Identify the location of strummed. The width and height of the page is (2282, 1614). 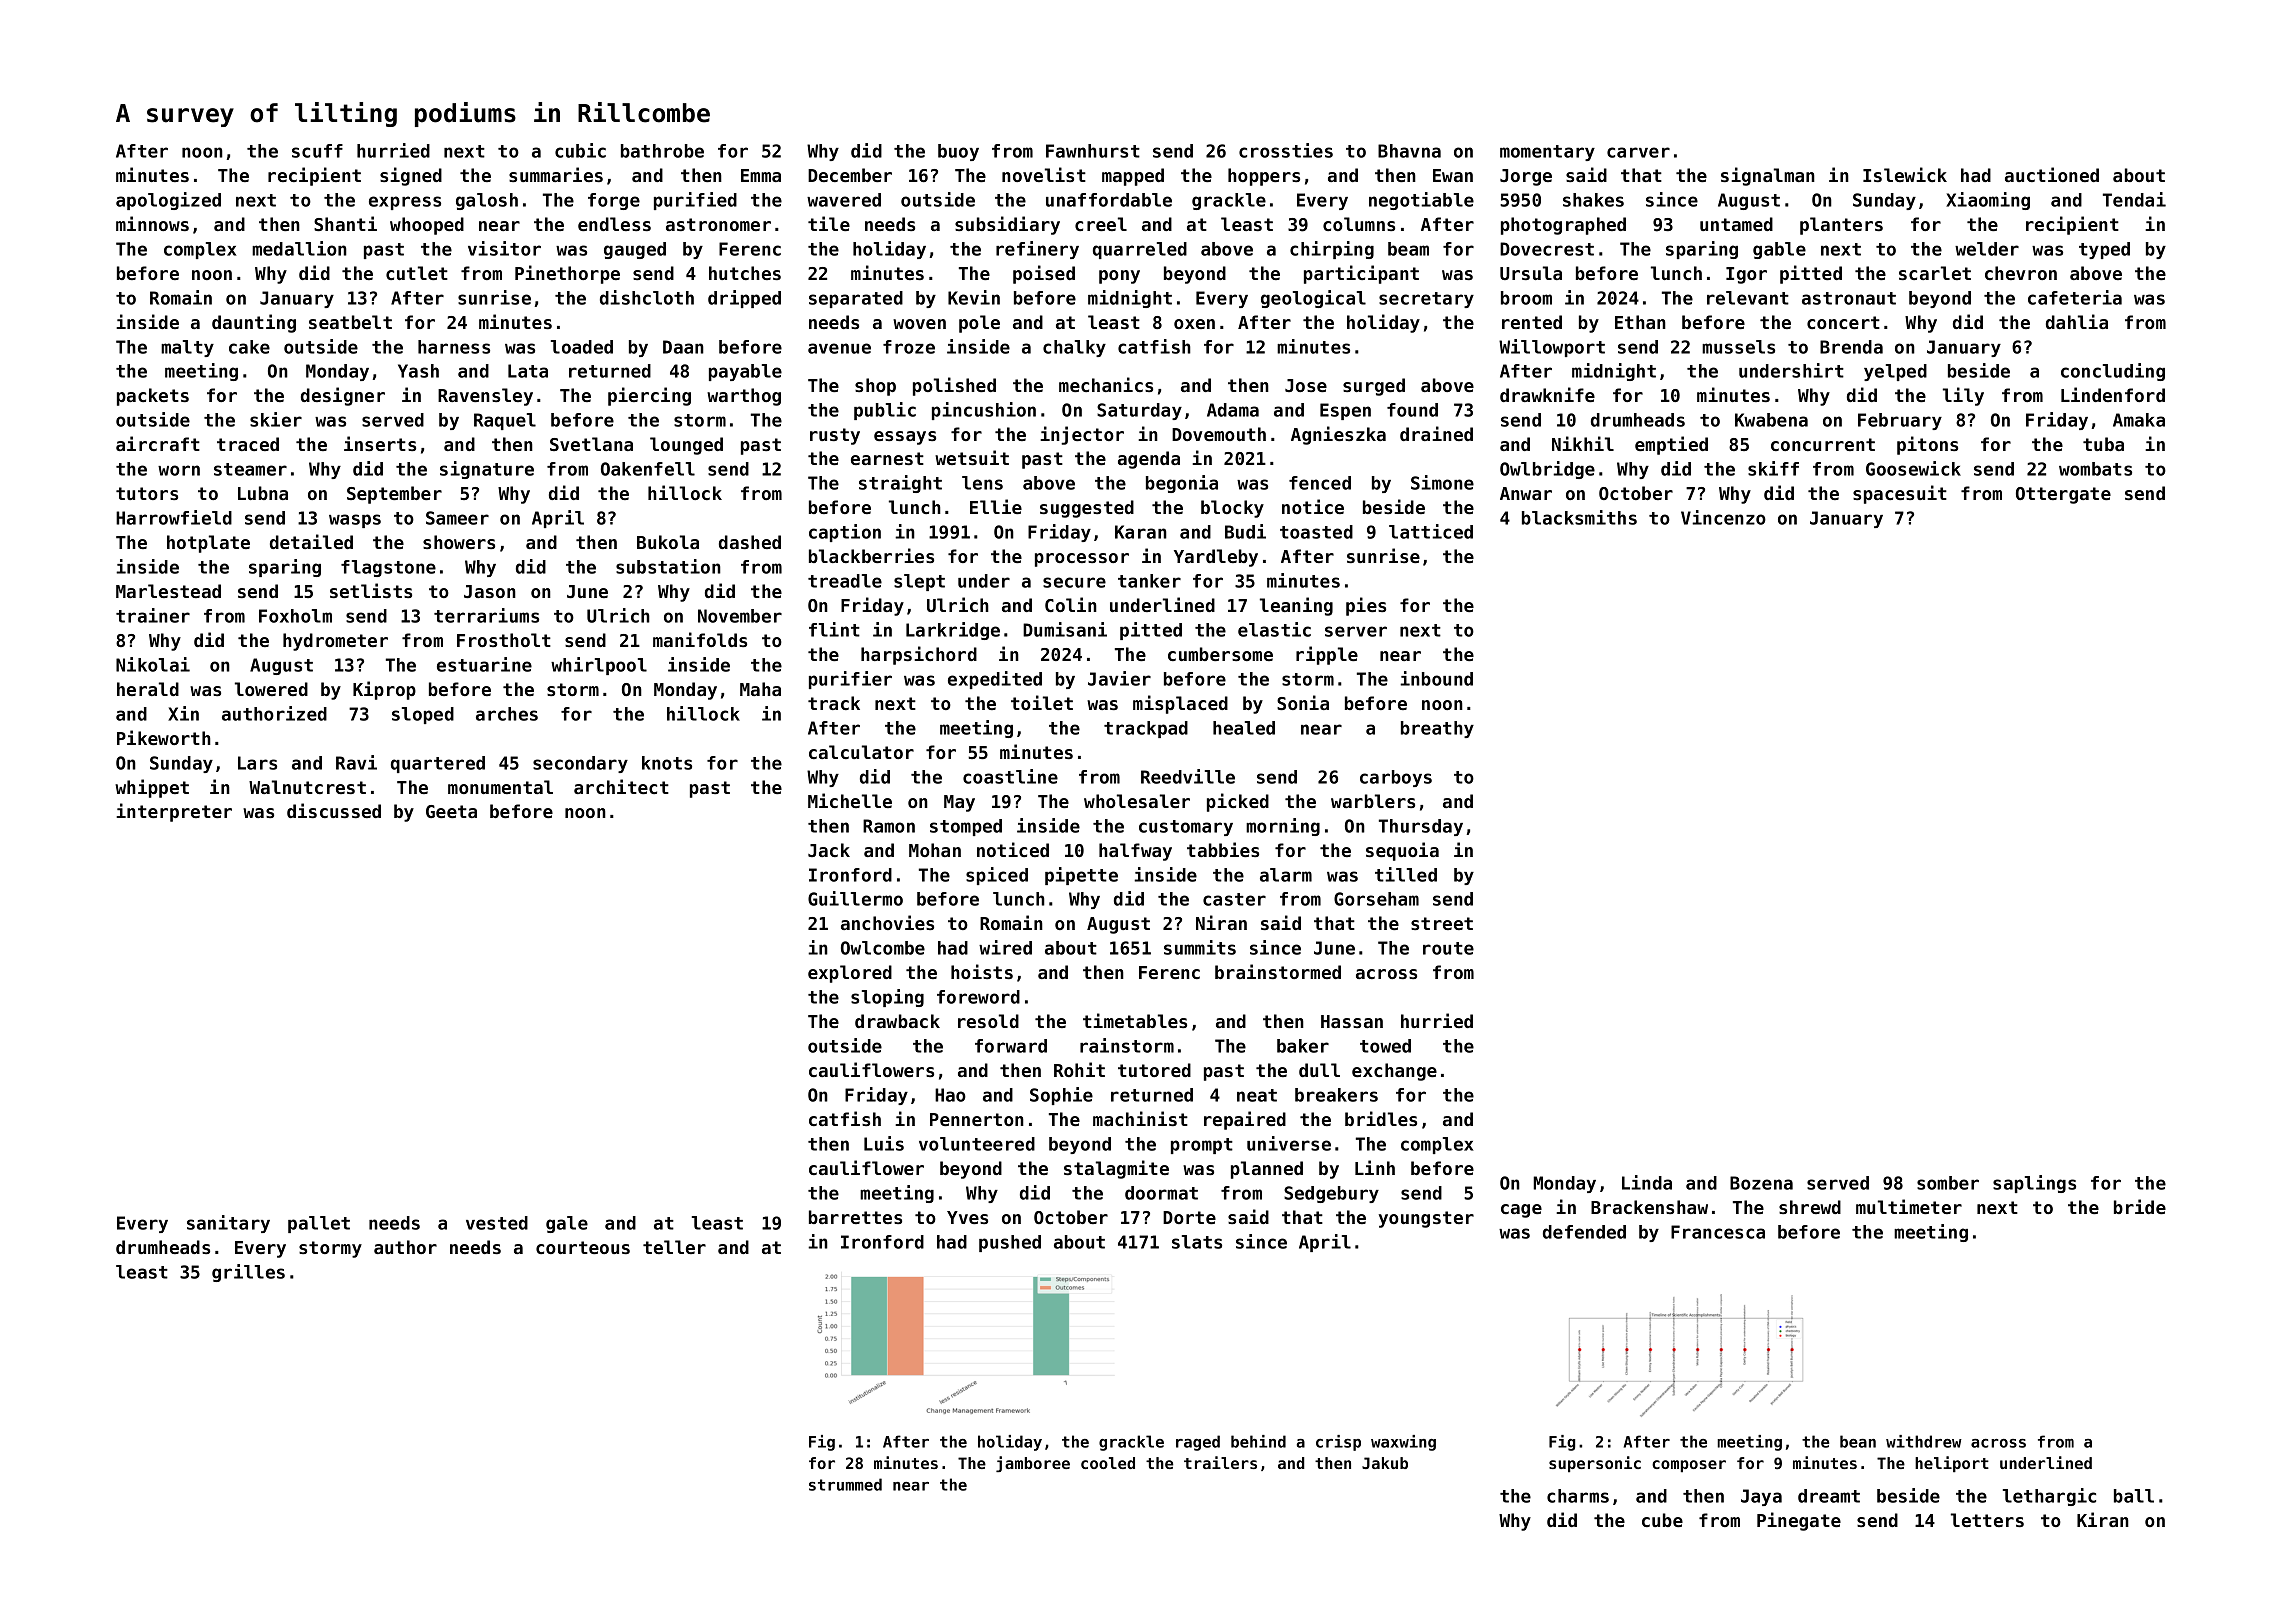
(845, 1484).
